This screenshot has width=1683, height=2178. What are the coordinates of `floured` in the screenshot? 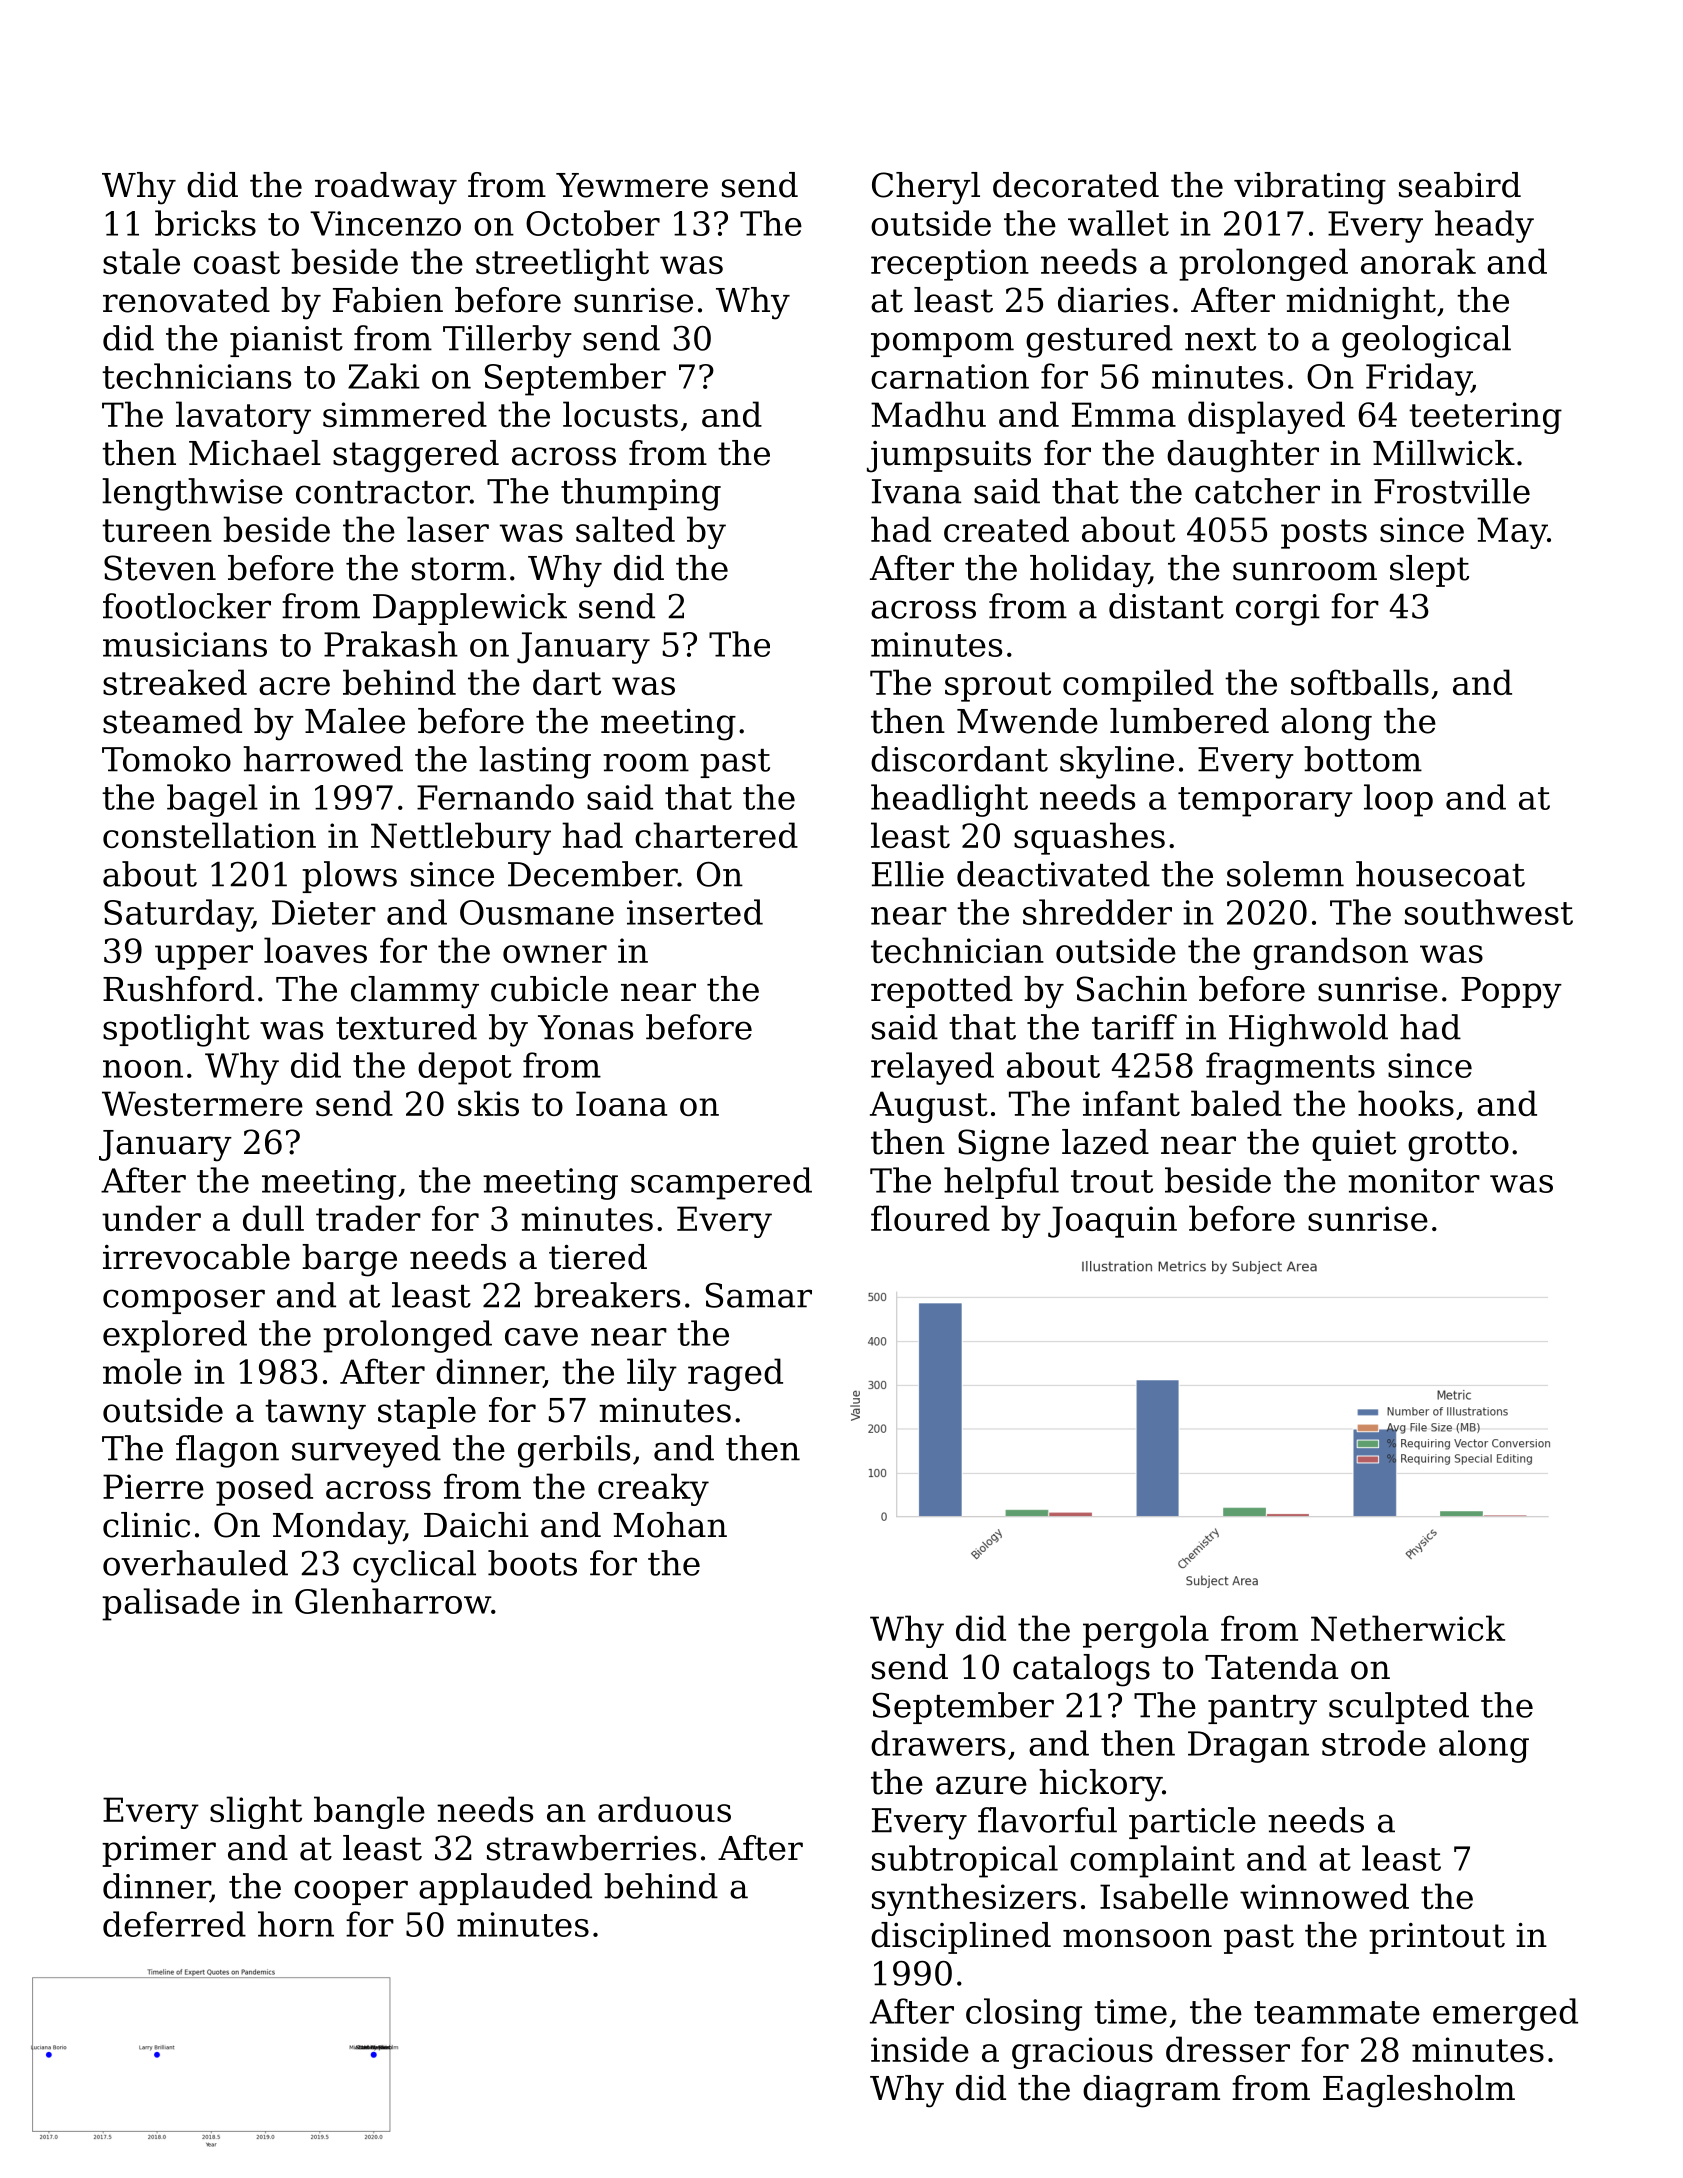 It's located at (930, 1218).
